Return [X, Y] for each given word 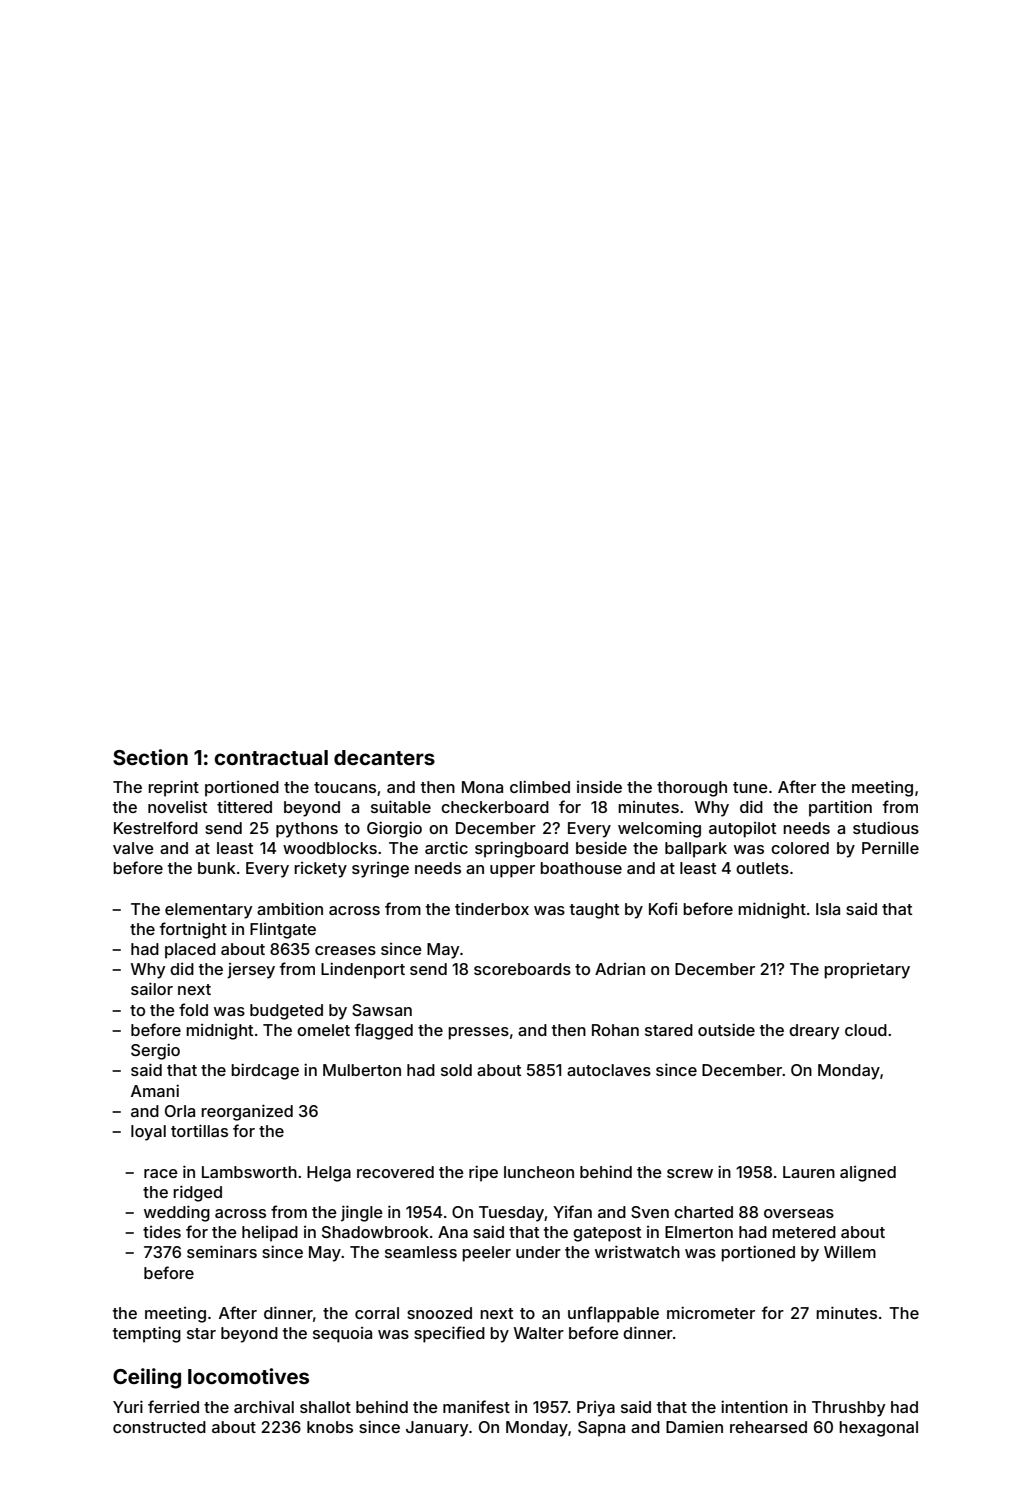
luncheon [539, 1172]
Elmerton [699, 1232]
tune [750, 787]
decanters [384, 757]
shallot [325, 1407]
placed [190, 951]
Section [150, 757]
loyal [148, 1133]
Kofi [663, 908]
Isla [828, 909]
